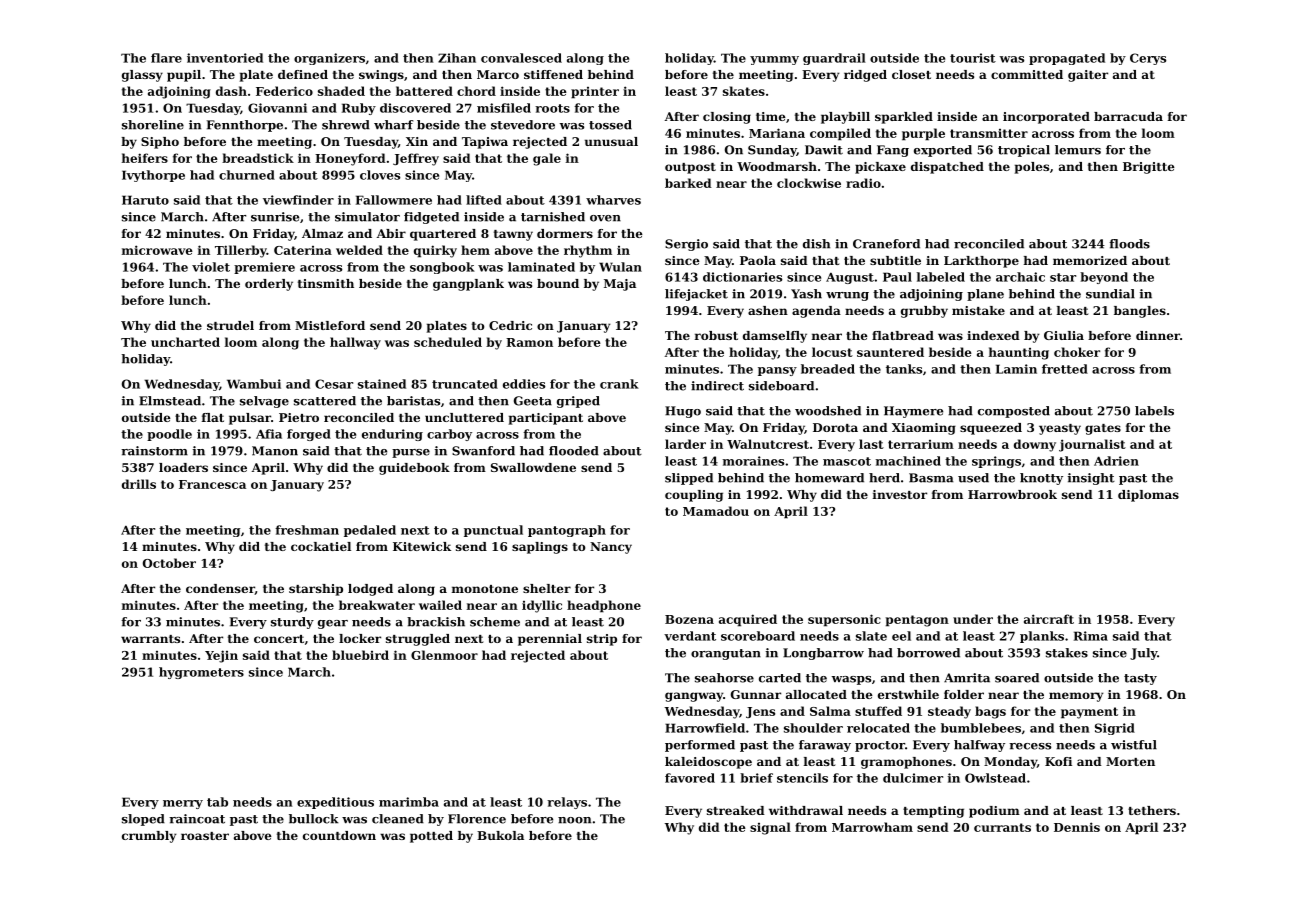 The image size is (1308, 924). I want to click on tourist, so click(973, 58).
